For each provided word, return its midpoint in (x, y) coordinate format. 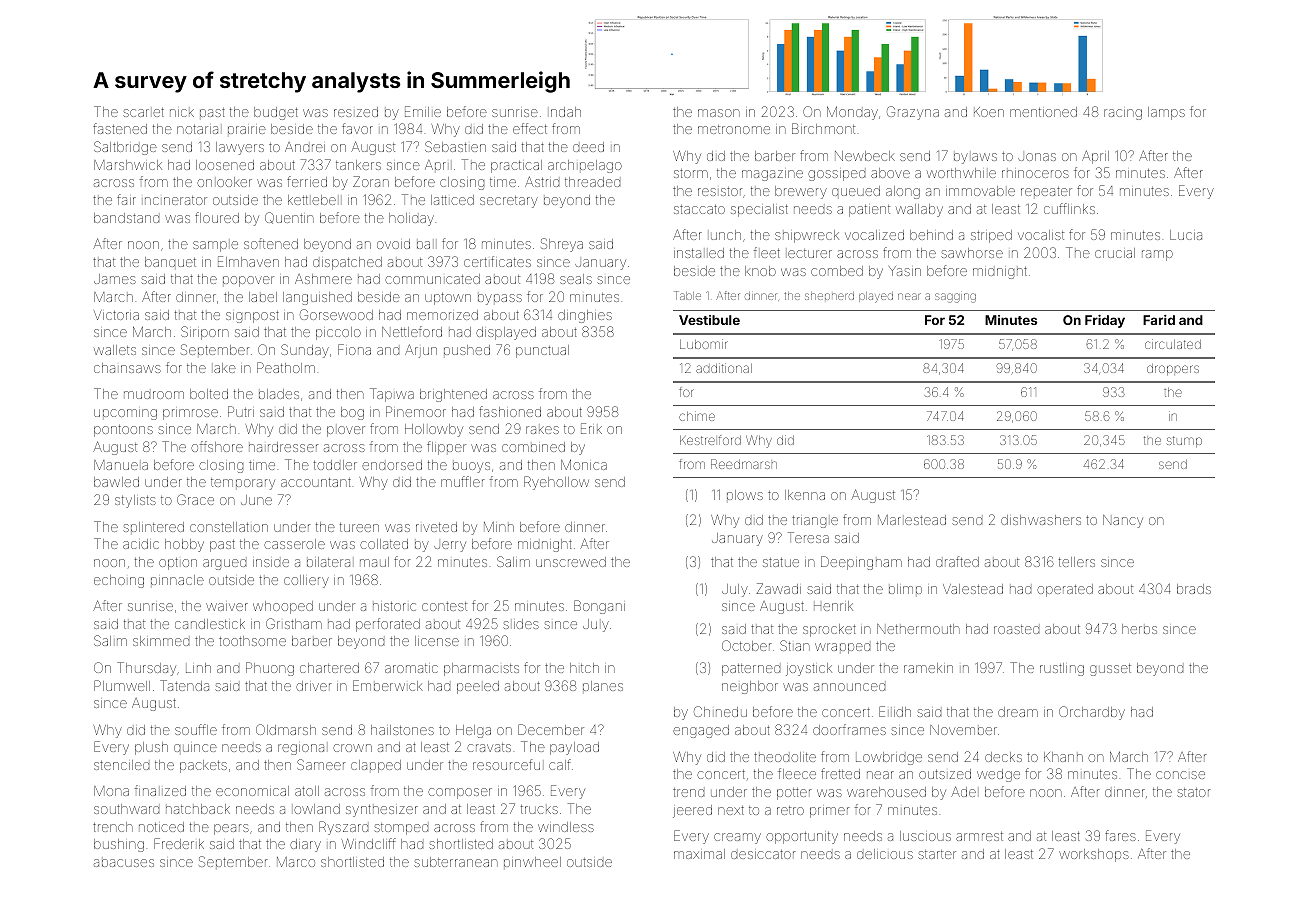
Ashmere (323, 279)
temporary (243, 484)
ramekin (928, 668)
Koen (989, 112)
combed (837, 271)
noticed (161, 827)
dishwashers (1041, 520)
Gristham (294, 623)
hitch (584, 668)
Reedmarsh (744, 464)
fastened (120, 128)
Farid (1159, 320)
